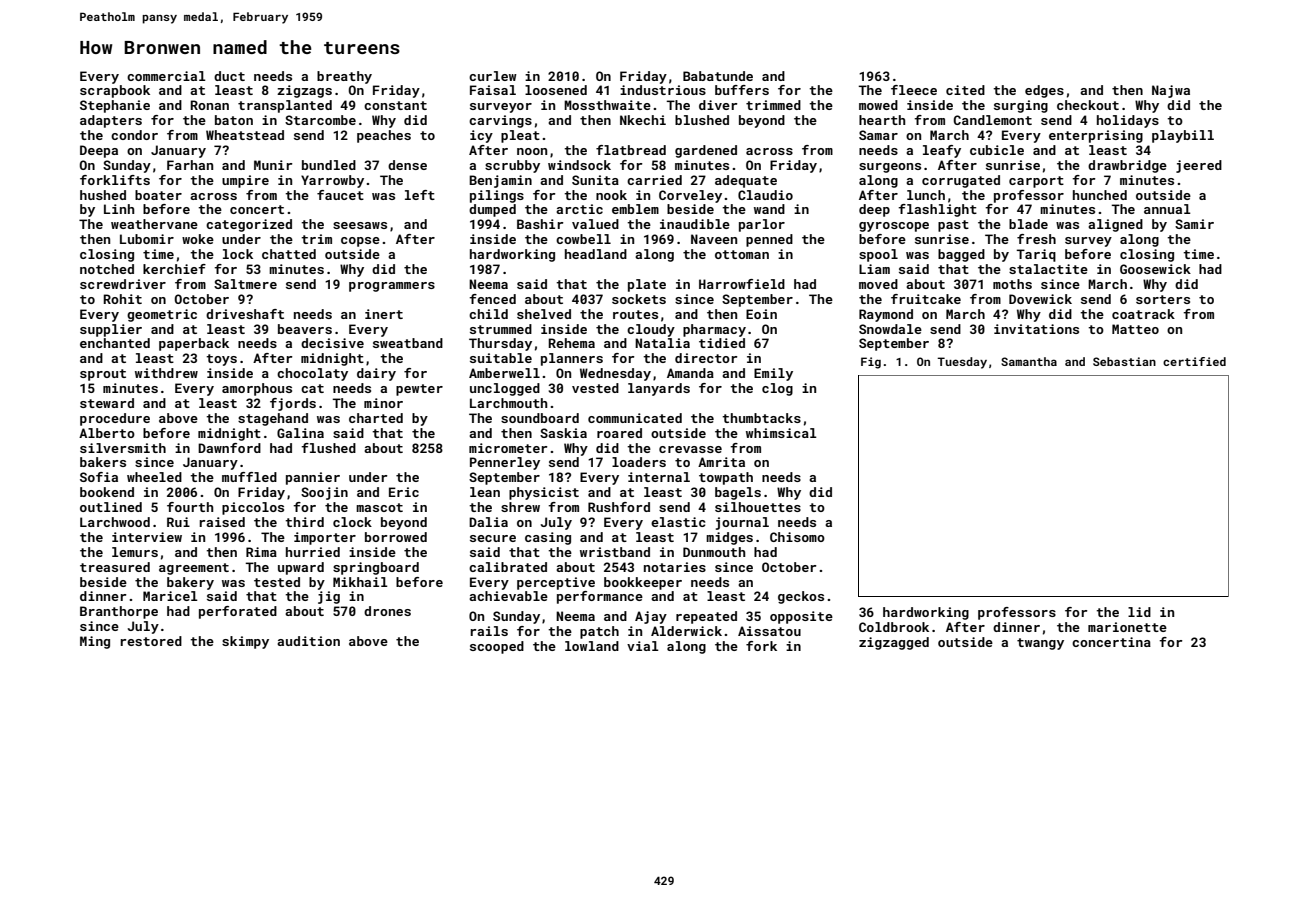  I want to click on audition, so click(308, 641).
